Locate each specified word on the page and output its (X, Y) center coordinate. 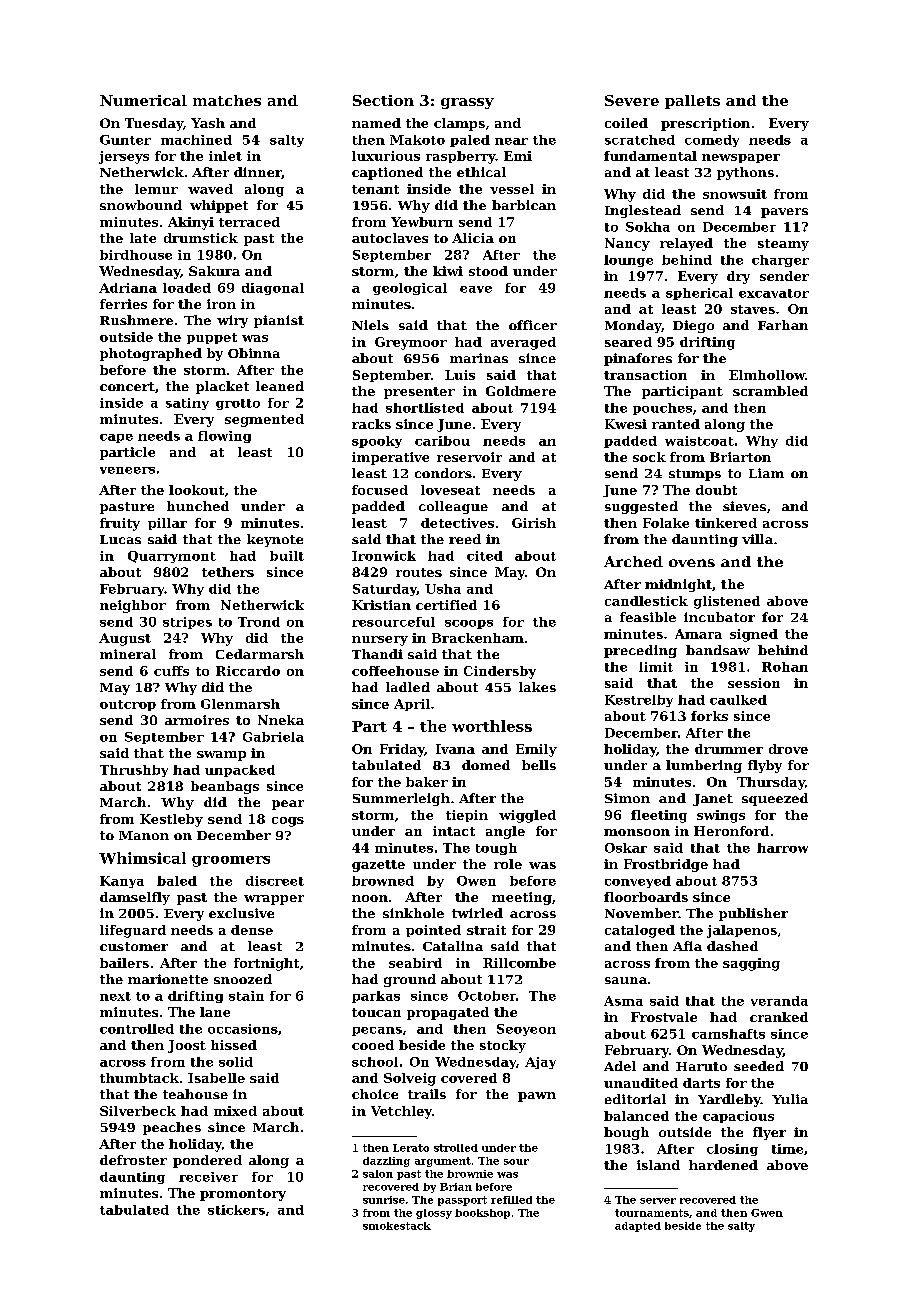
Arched (633, 561)
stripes (187, 623)
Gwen (767, 1213)
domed (486, 765)
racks (371, 424)
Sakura (214, 271)
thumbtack (139, 1078)
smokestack (397, 1226)
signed (754, 635)
